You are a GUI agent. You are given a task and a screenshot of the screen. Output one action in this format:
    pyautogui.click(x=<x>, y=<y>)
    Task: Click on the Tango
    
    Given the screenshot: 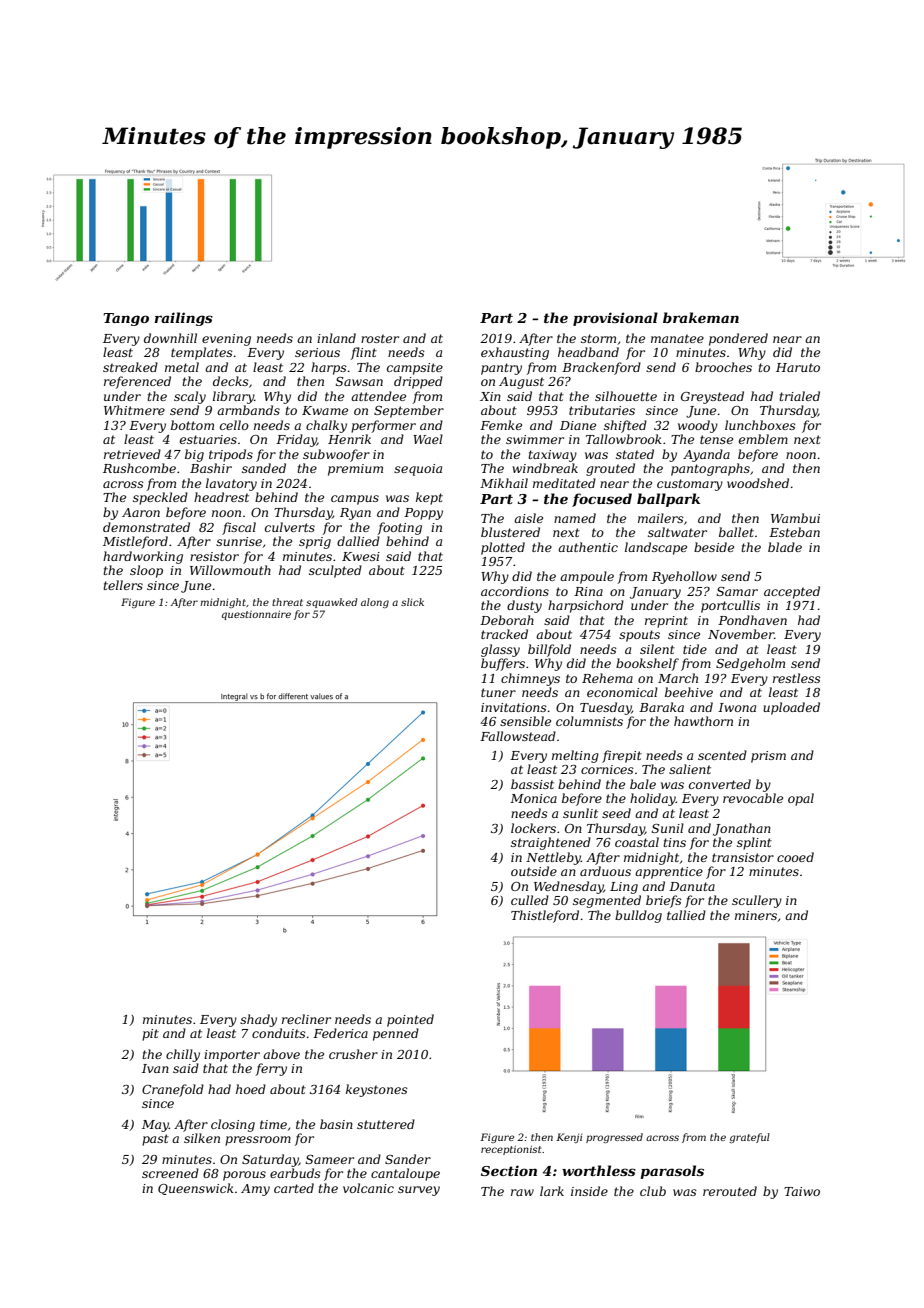 What is the action you would take?
    pyautogui.click(x=126, y=319)
